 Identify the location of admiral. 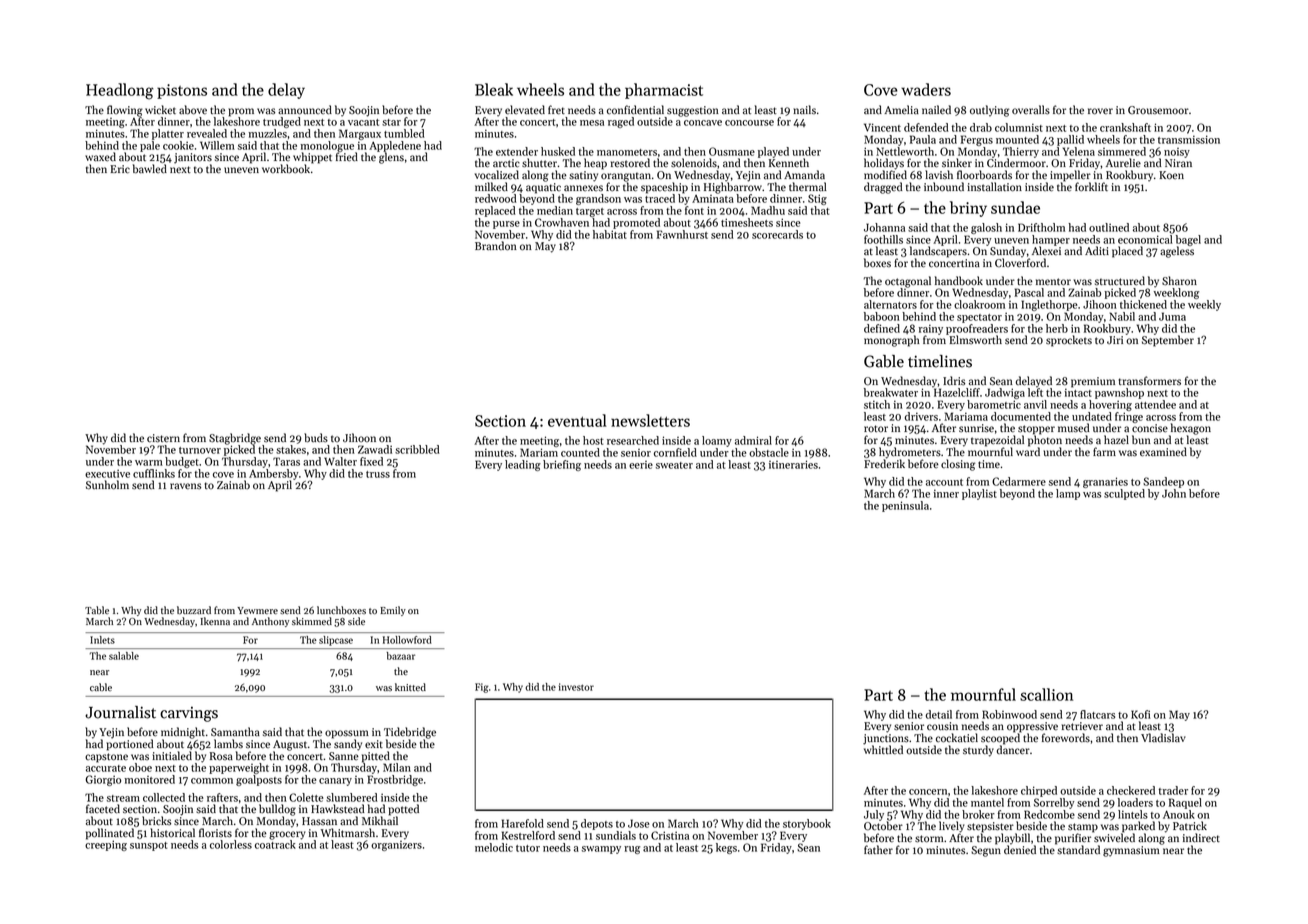
(753, 440).
